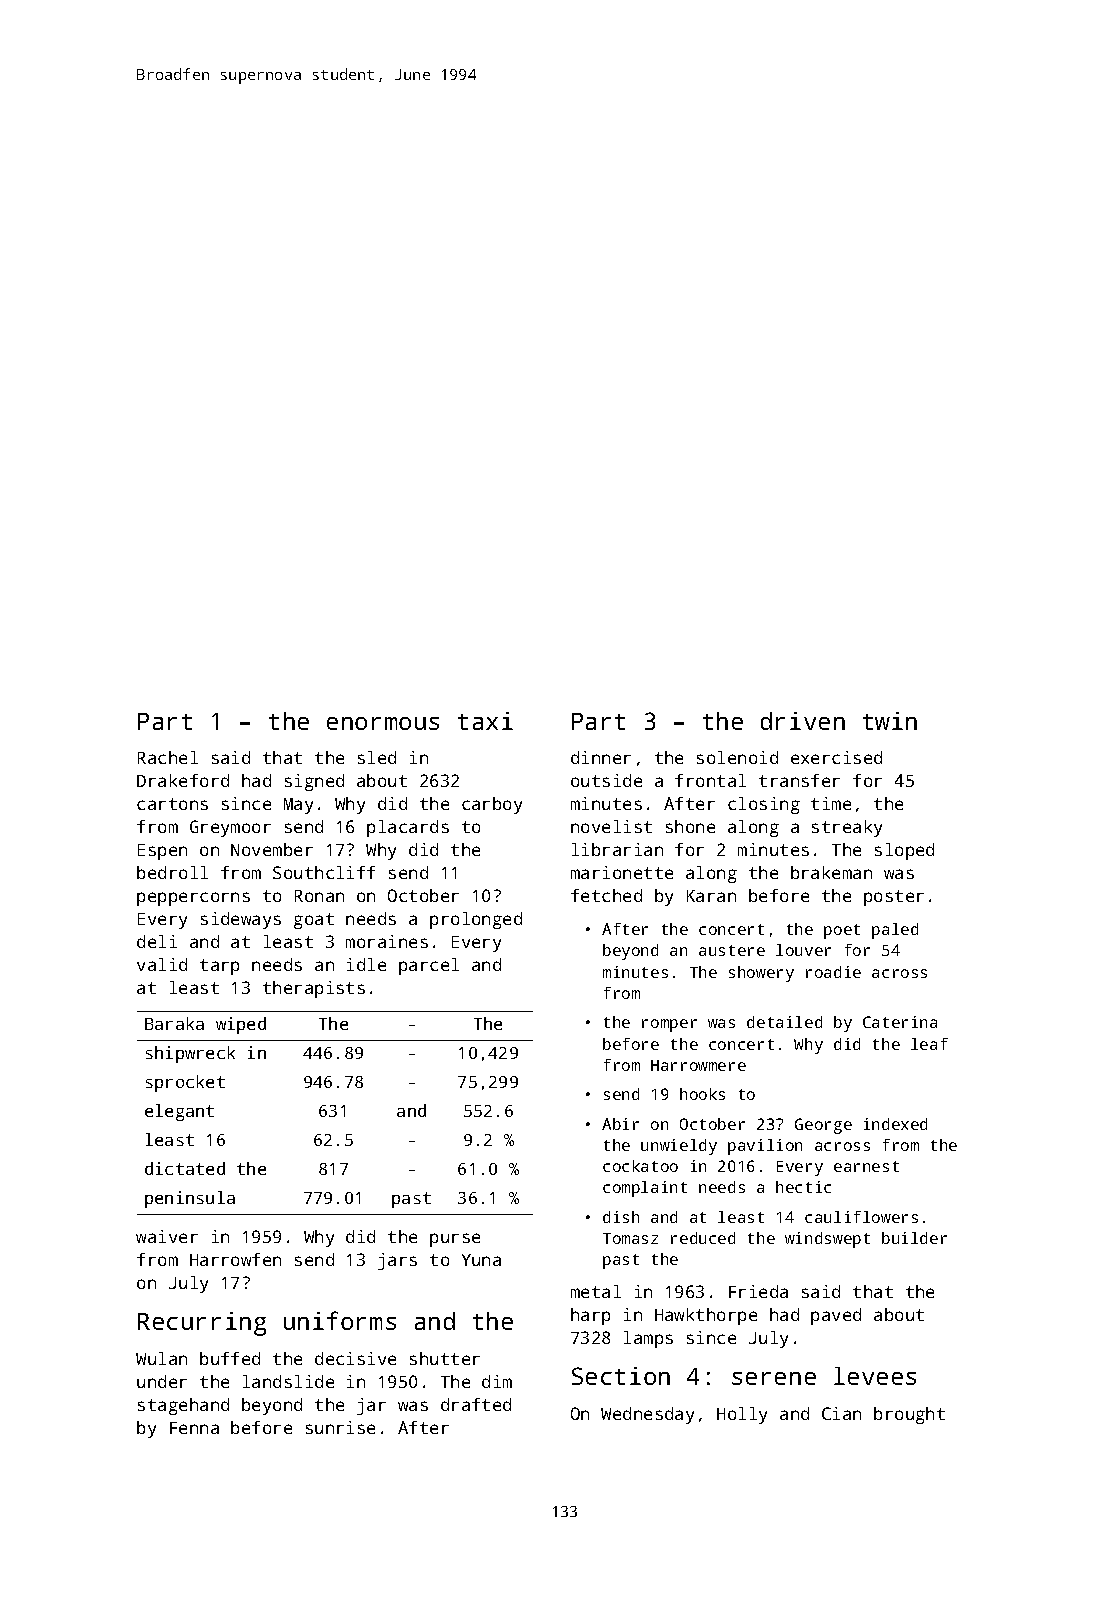 The height and width of the image is (1597, 1103). I want to click on valid, so click(162, 964).
